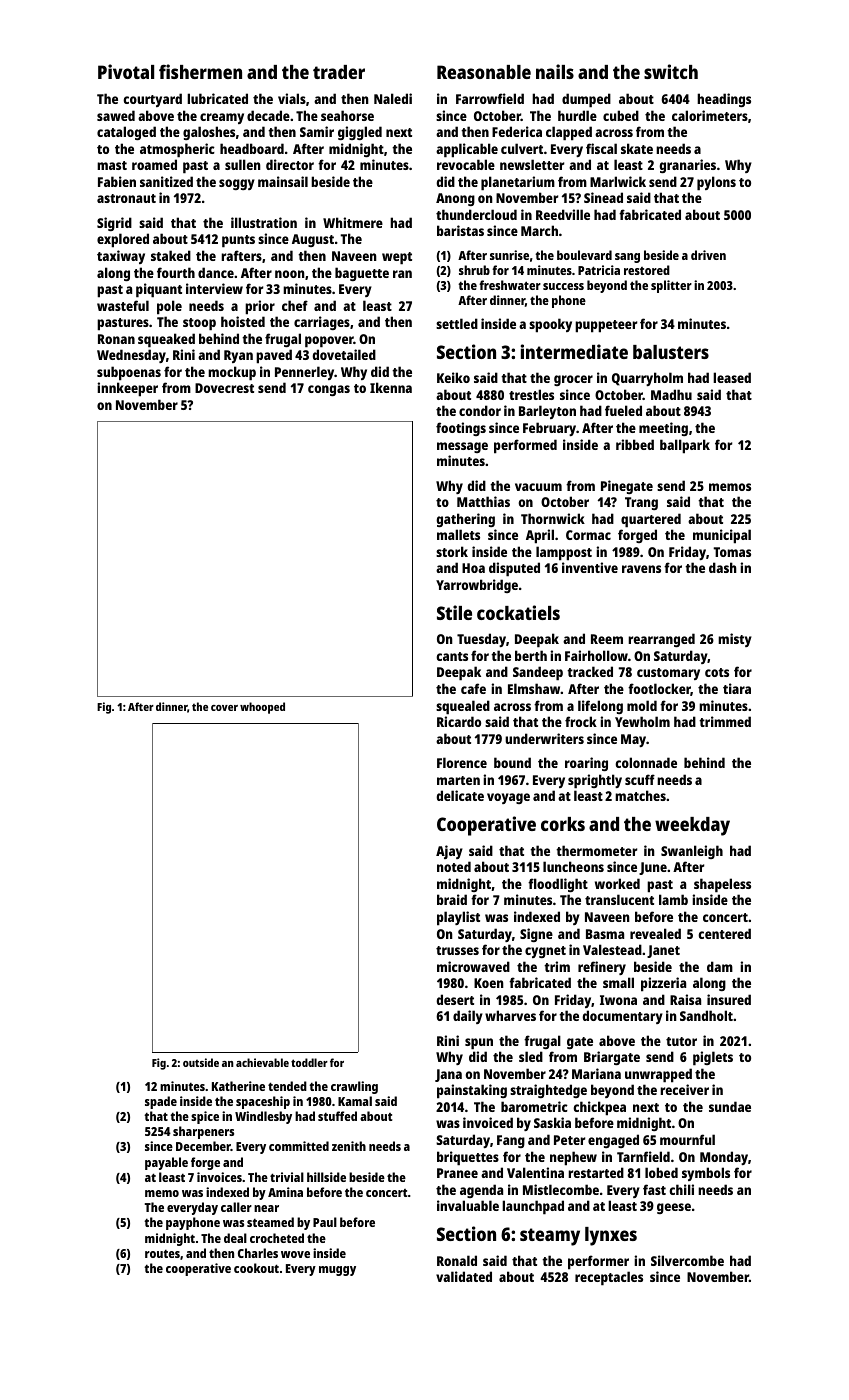 Image resolution: width=849 pixels, height=1400 pixels. What do you see at coordinates (299, 1146) in the image?
I see `committed` at bounding box center [299, 1146].
